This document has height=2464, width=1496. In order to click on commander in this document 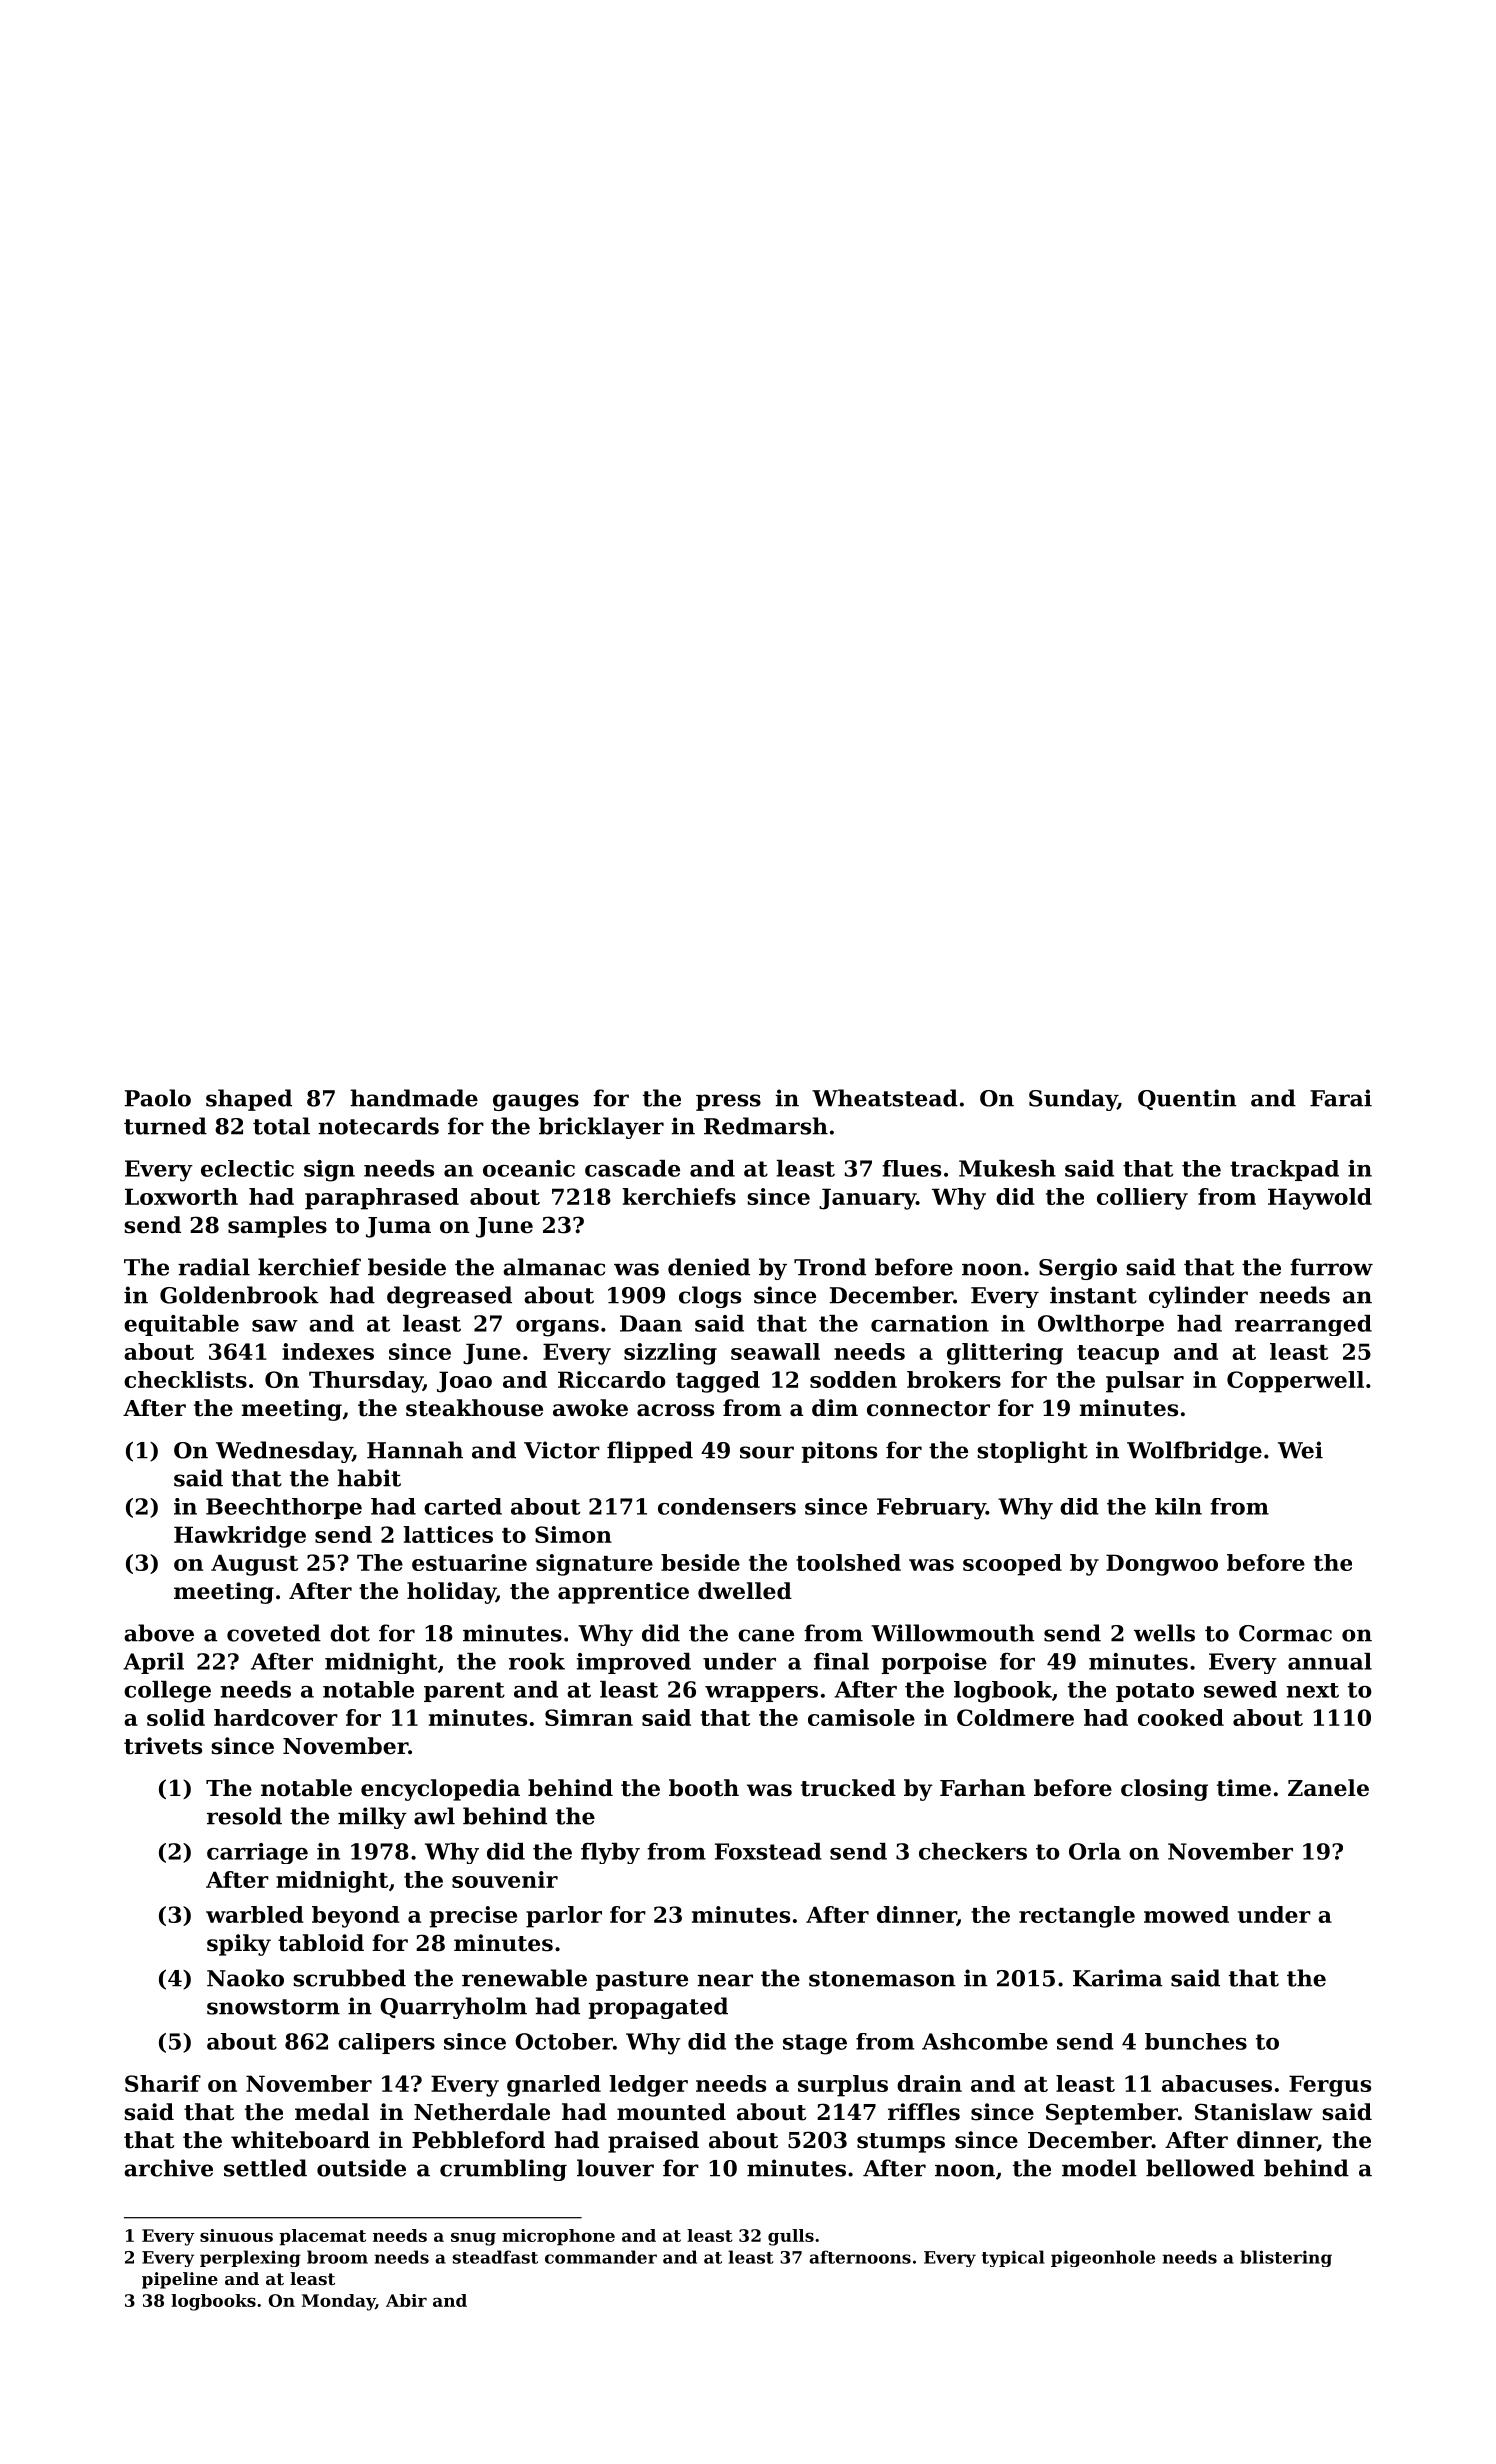, I will do `click(601, 2257)`.
